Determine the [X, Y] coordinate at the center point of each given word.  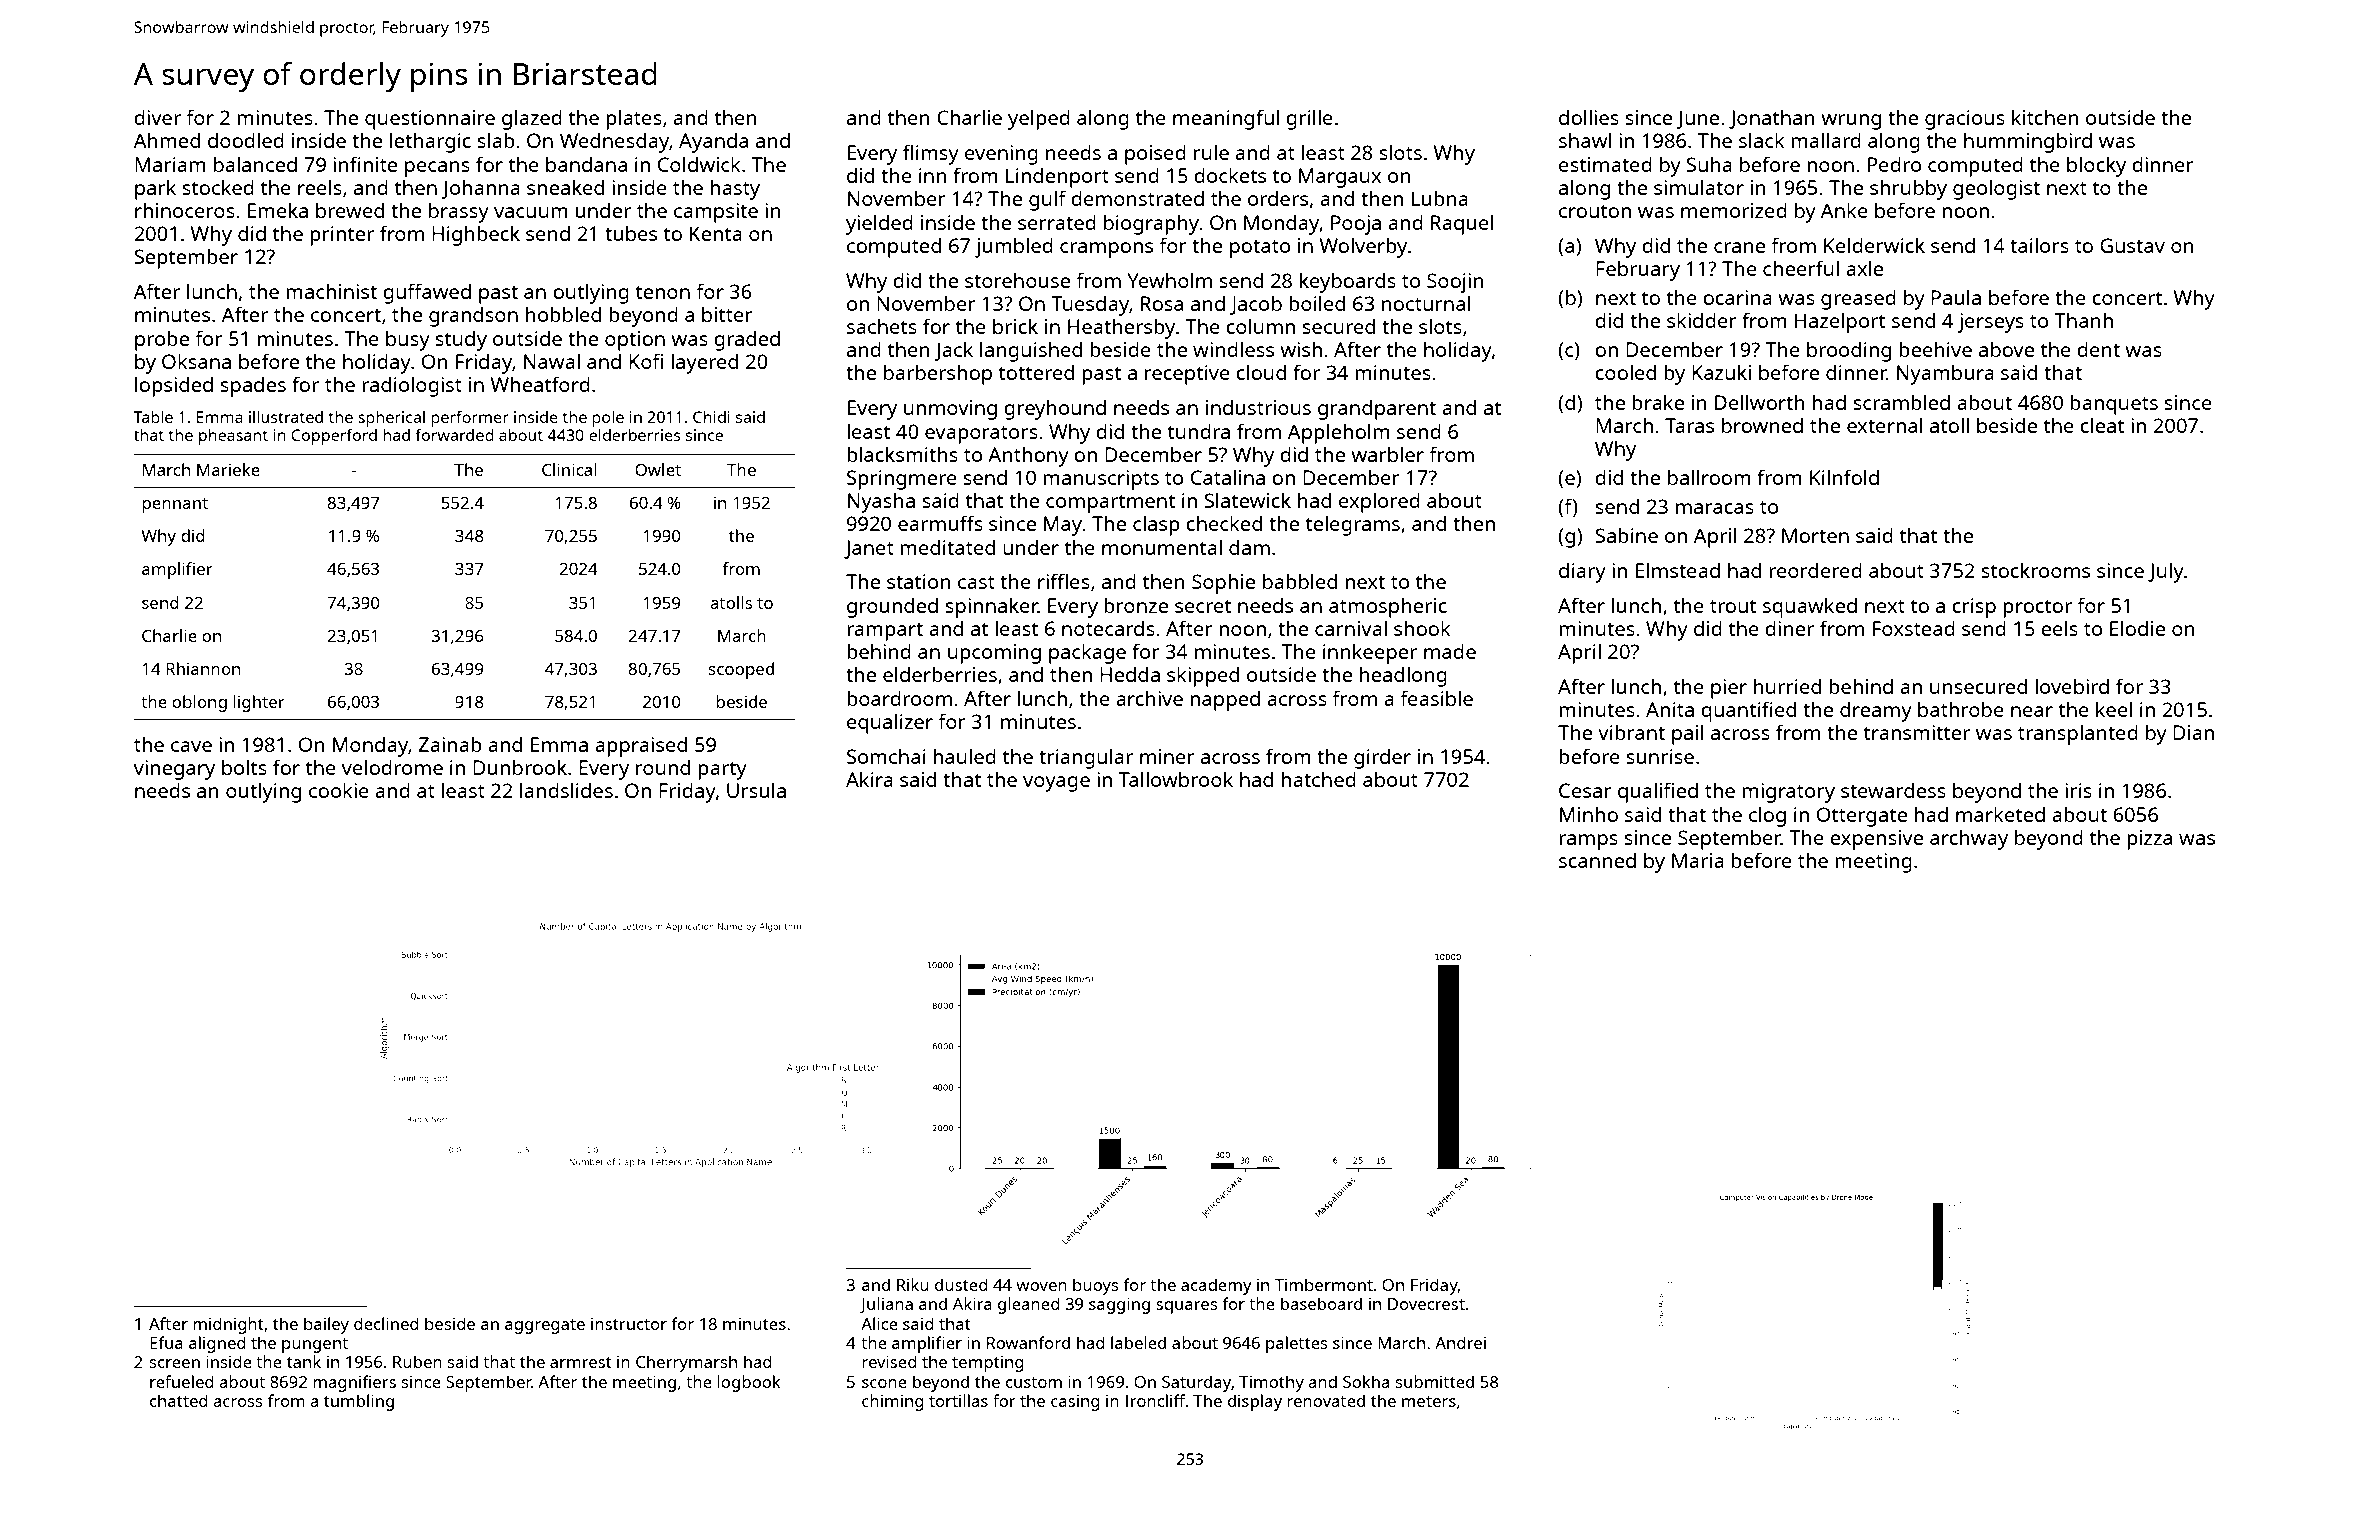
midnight [228, 1325]
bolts [244, 767]
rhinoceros [185, 210]
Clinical [569, 469]
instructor [629, 1324]
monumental [1162, 547]
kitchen [2045, 117]
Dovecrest [1426, 1304]
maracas [1715, 508]
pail [1688, 734]
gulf [1047, 200]
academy [1216, 1286]
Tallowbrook [1176, 779]
